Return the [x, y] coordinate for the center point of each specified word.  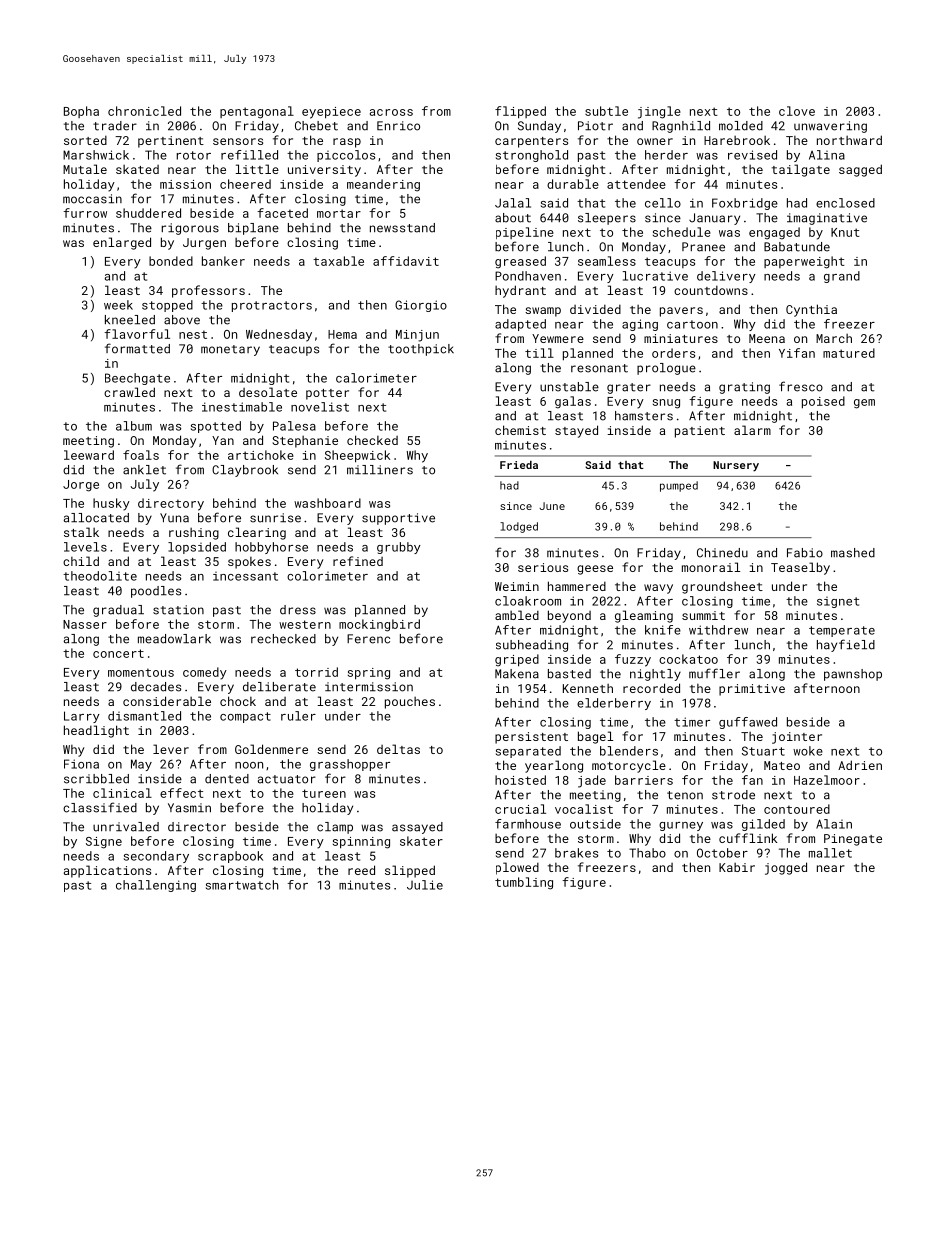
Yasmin [189, 808]
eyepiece [331, 113]
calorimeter [376, 378]
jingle [659, 112]
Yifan [797, 353]
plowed [517, 868]
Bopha [81, 112]
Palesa [294, 426]
